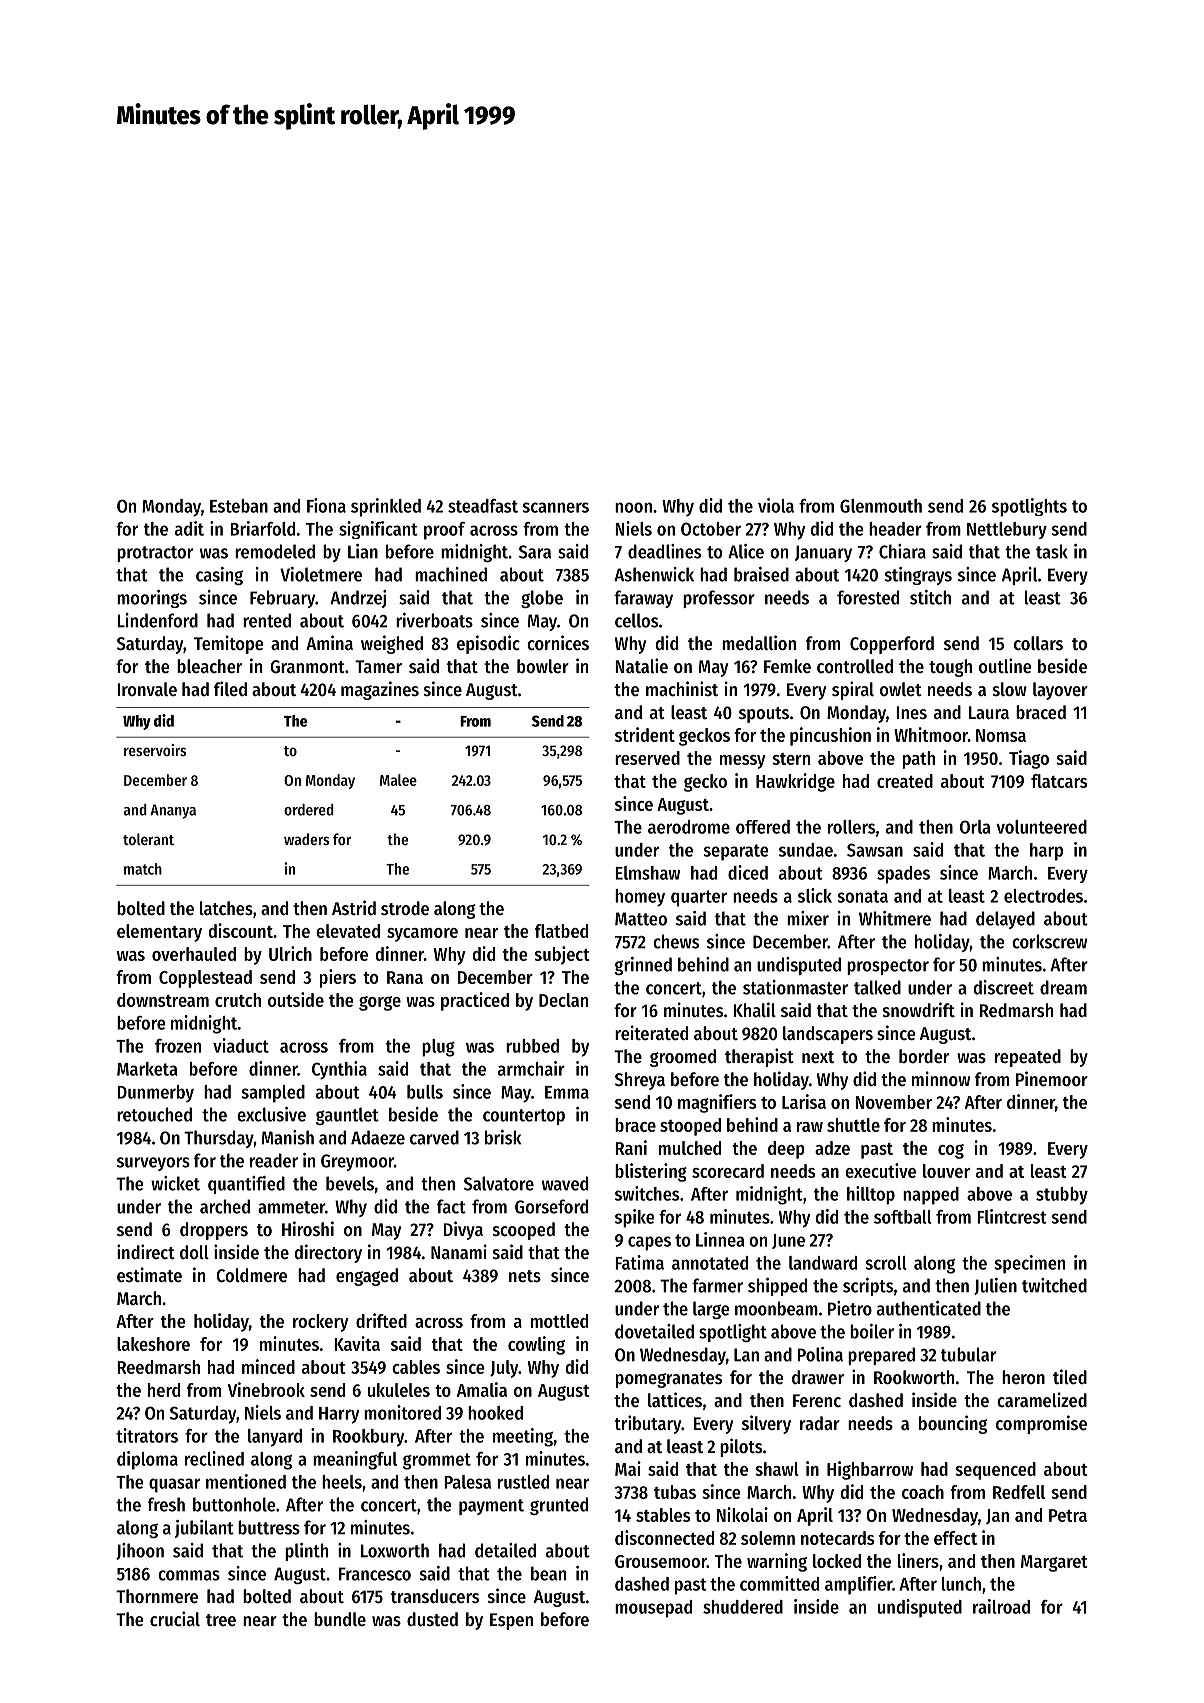 The height and width of the screenshot is (1703, 1204). What do you see at coordinates (661, 1561) in the screenshot?
I see `Grousemoor` at bounding box center [661, 1561].
